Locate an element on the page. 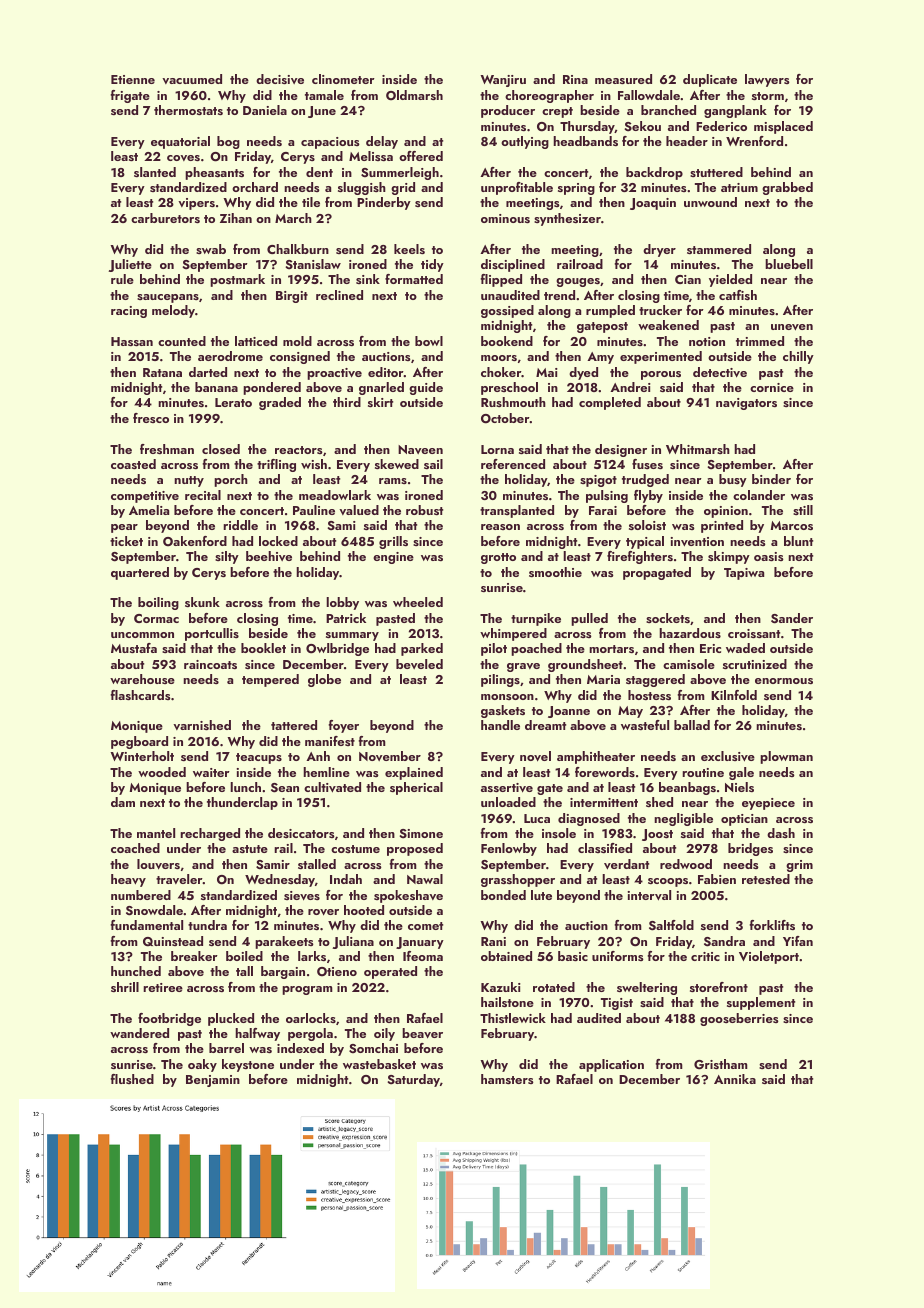 The height and width of the page is (1308, 924). guide is located at coordinates (426, 388).
